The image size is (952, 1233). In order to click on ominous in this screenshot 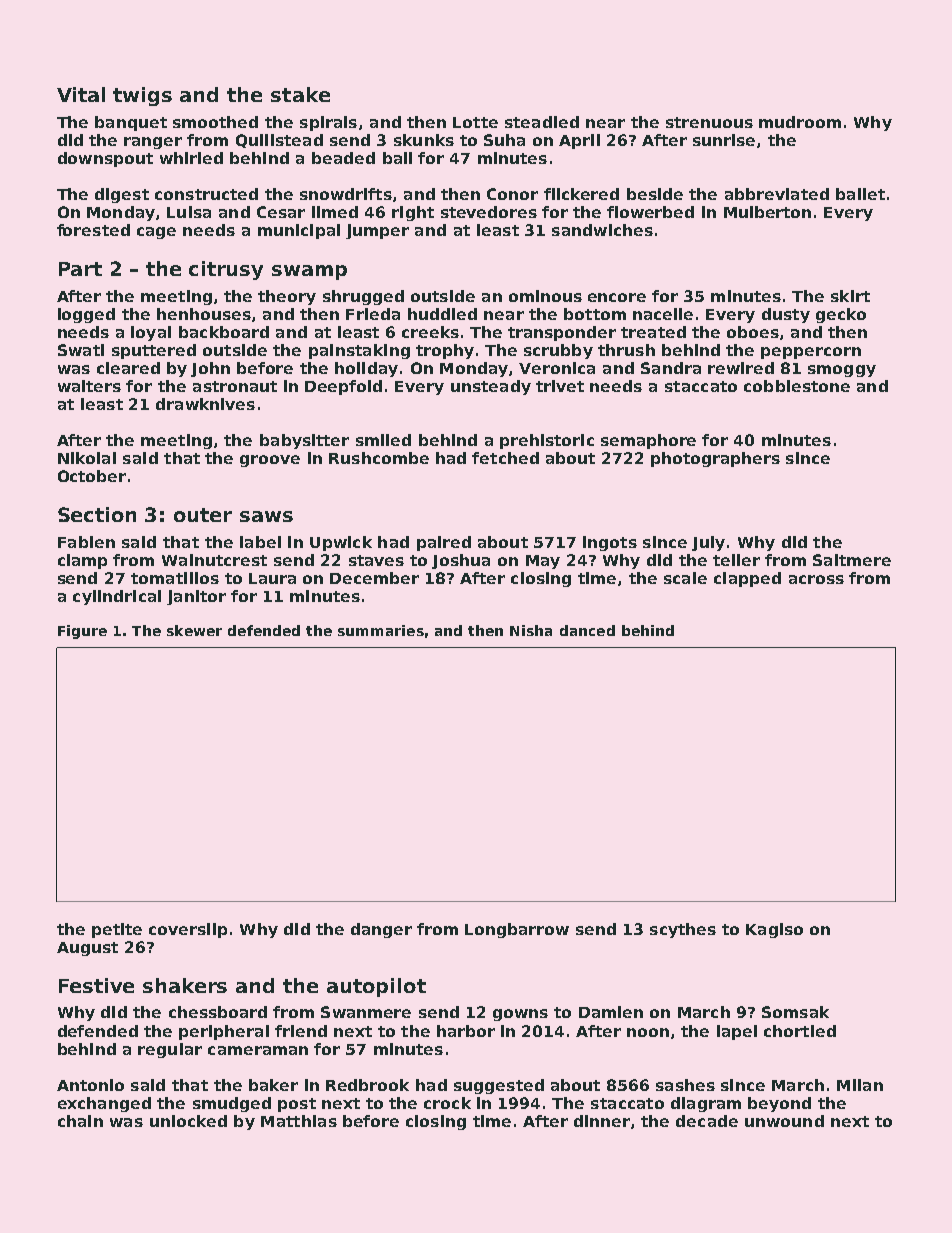, I will do `click(545, 296)`.
